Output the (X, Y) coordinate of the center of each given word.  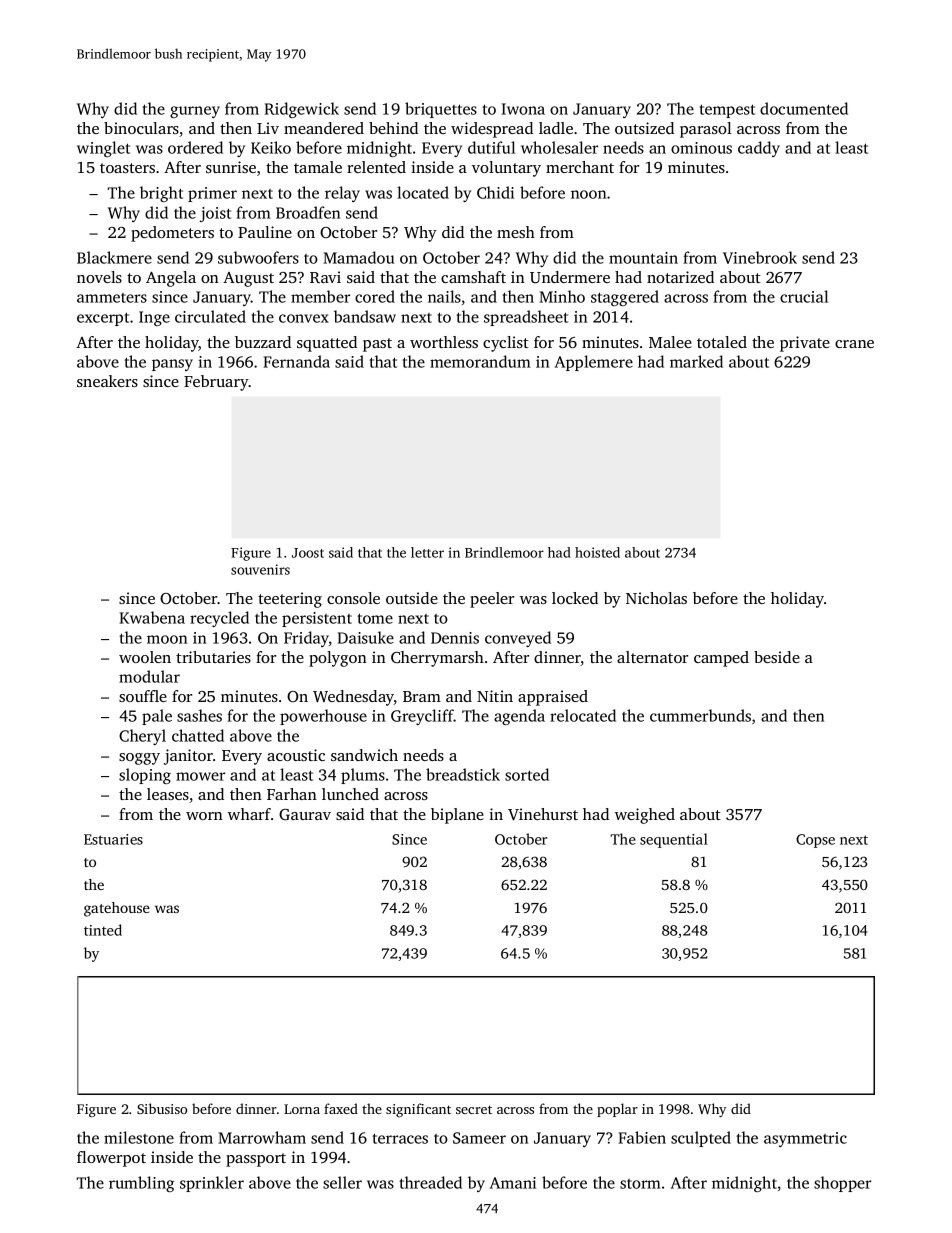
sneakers (107, 381)
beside (777, 657)
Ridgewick (302, 110)
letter (427, 552)
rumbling (141, 1184)
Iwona (523, 109)
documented (804, 108)
